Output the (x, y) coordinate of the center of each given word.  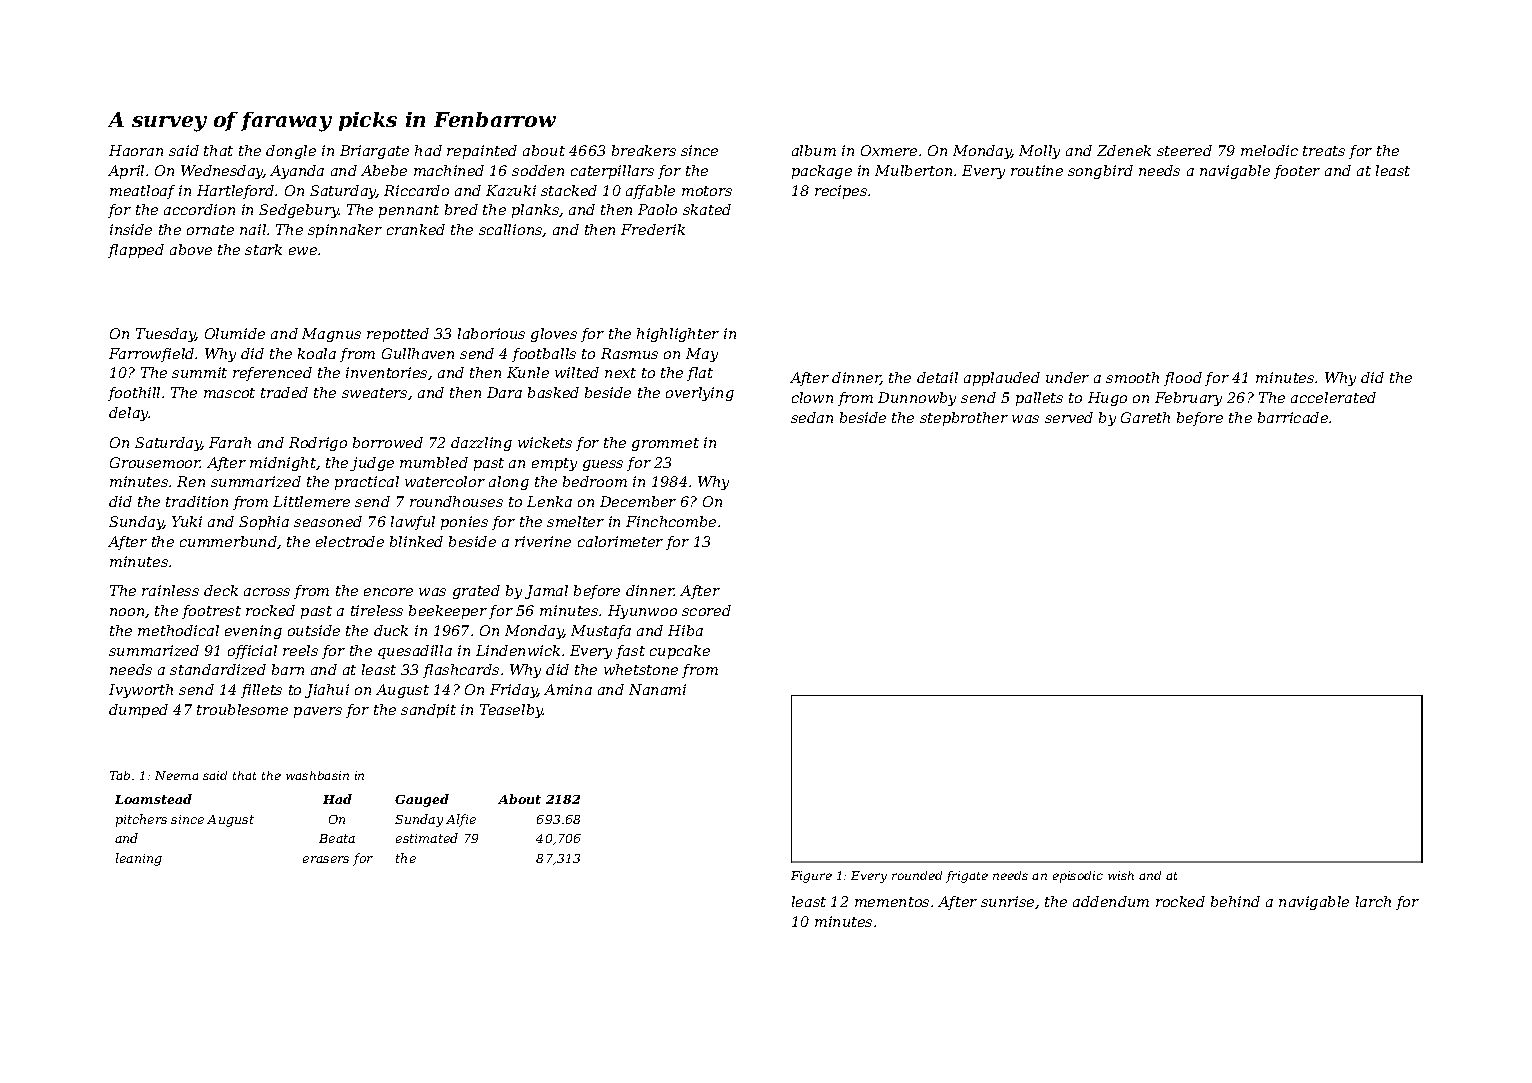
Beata (337, 838)
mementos (892, 902)
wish (1121, 875)
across (267, 592)
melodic (1269, 150)
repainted (482, 152)
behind (1235, 901)
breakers (644, 150)
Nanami (657, 689)
